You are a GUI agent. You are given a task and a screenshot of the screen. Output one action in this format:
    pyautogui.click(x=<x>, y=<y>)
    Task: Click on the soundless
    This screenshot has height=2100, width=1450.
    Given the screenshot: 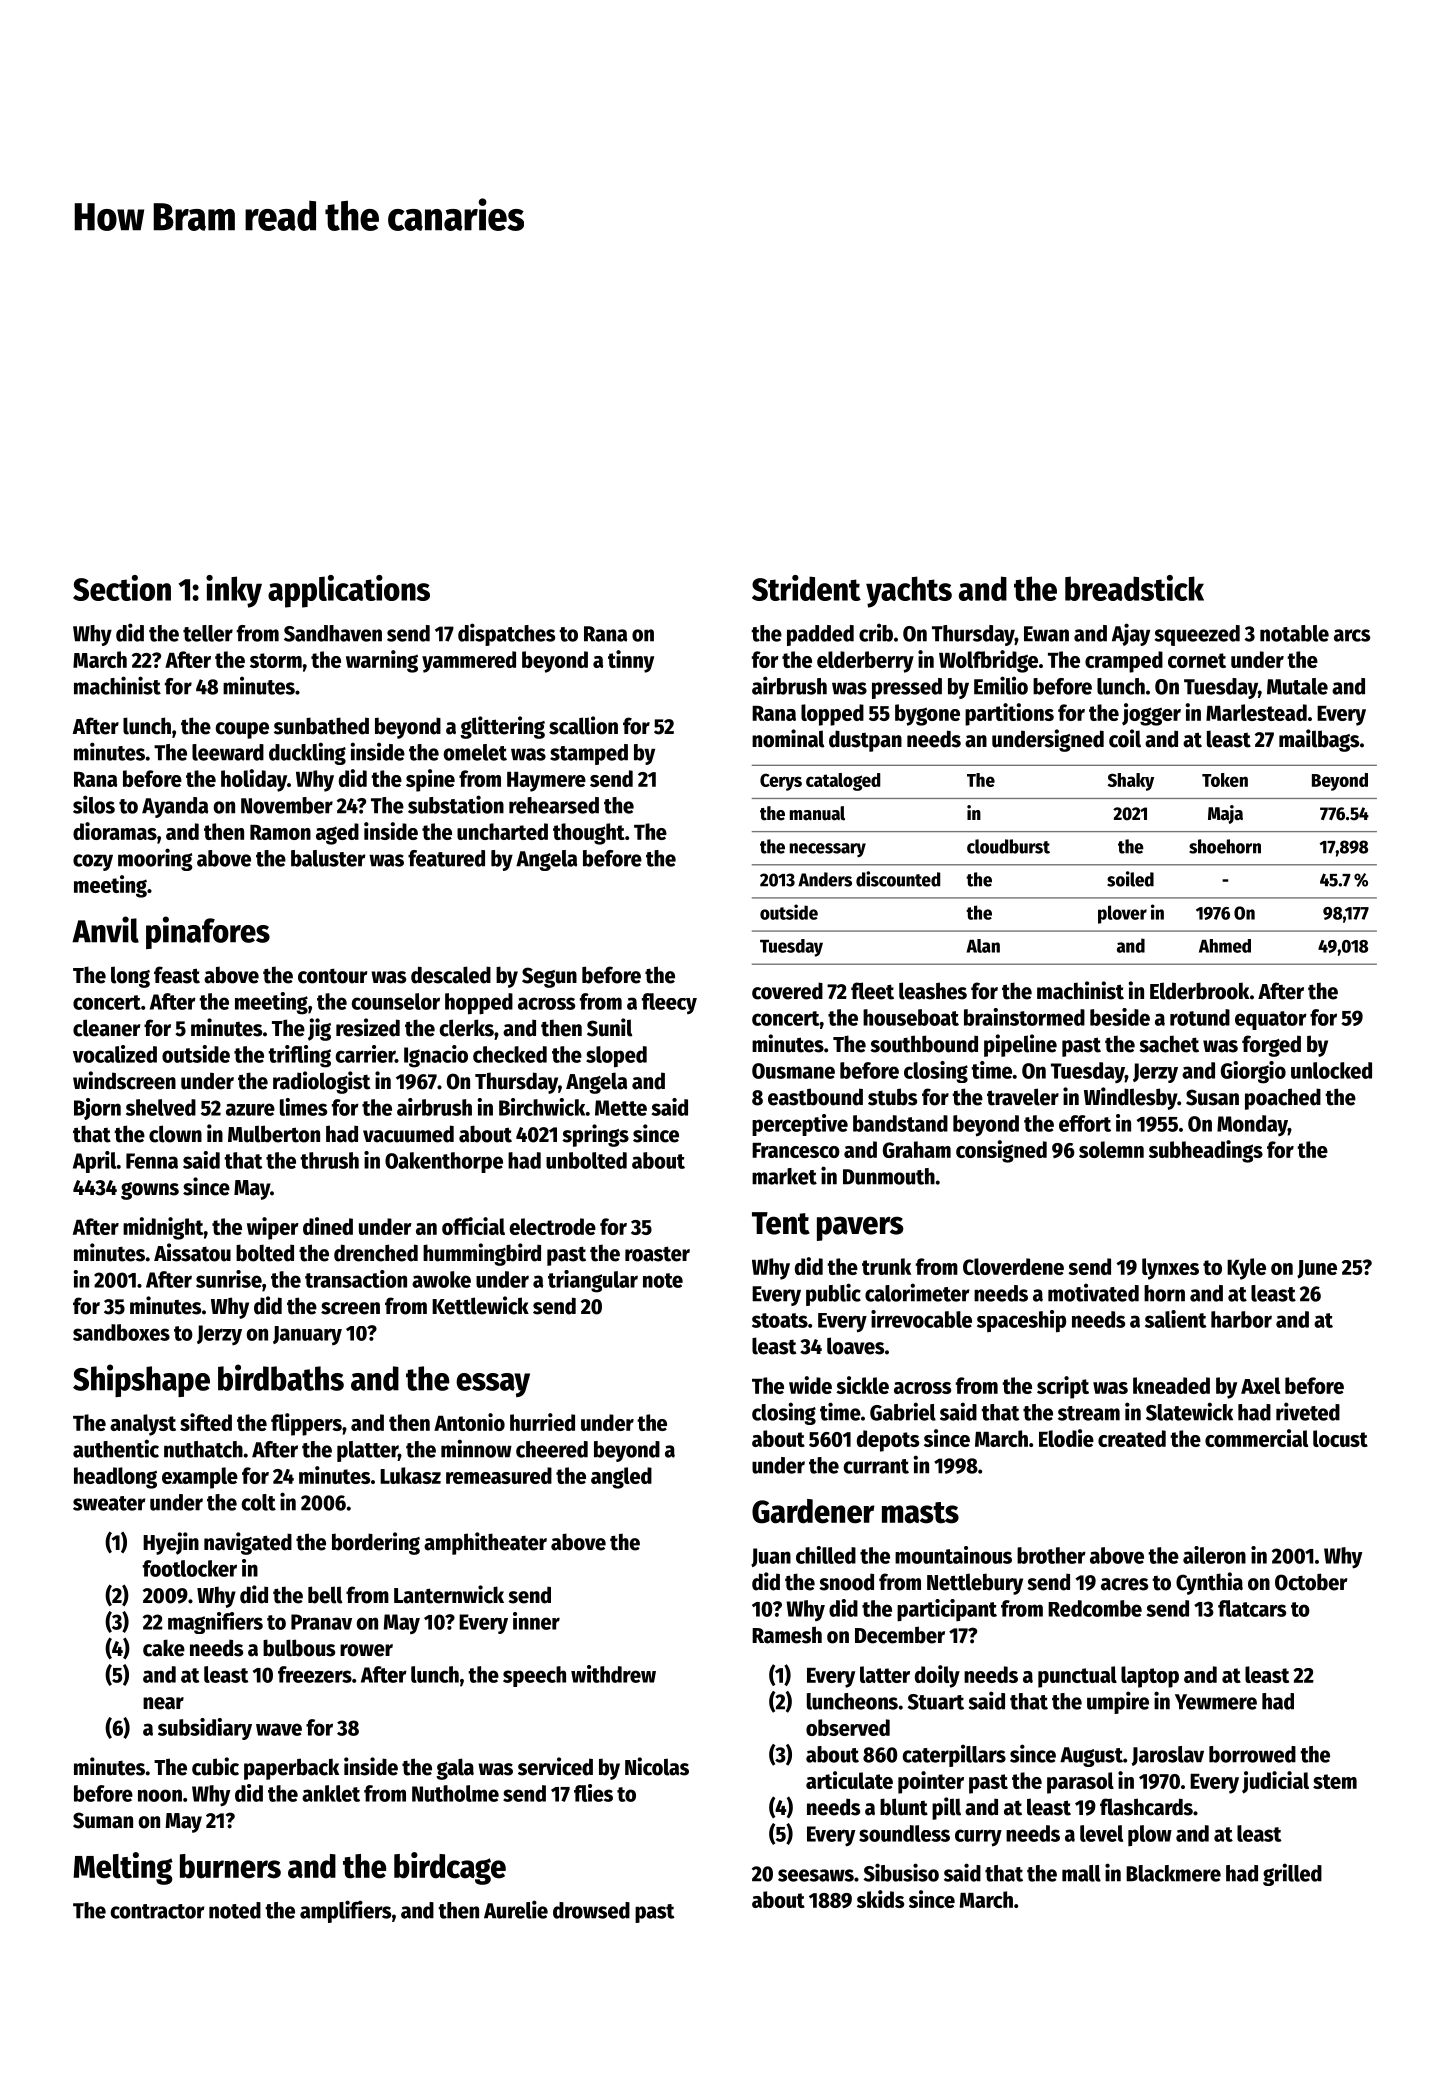 What is the action you would take?
    pyautogui.click(x=904, y=1833)
